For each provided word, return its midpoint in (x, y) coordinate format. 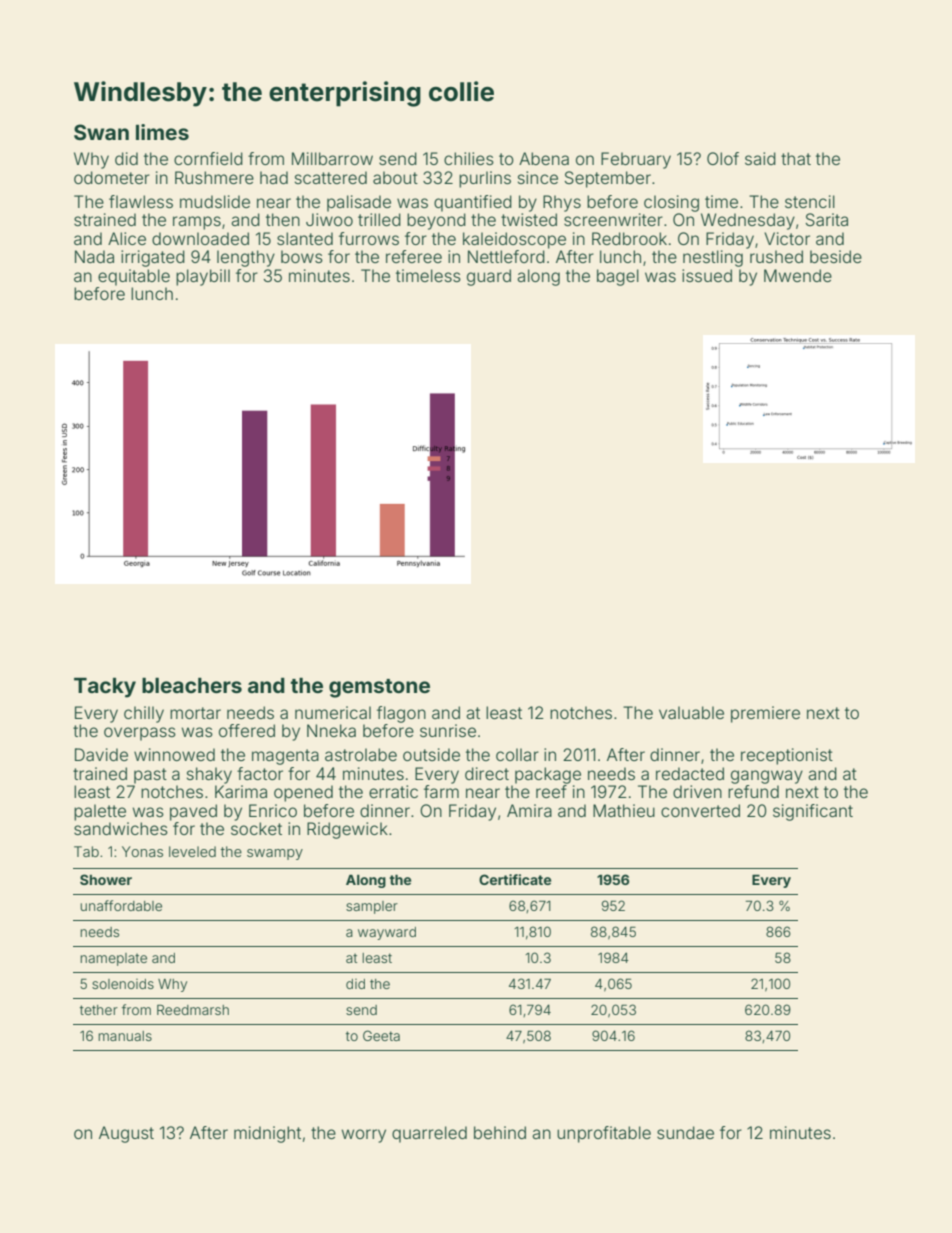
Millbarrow (332, 158)
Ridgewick (347, 830)
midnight (267, 1134)
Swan (101, 132)
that (796, 158)
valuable (691, 712)
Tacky (105, 688)
